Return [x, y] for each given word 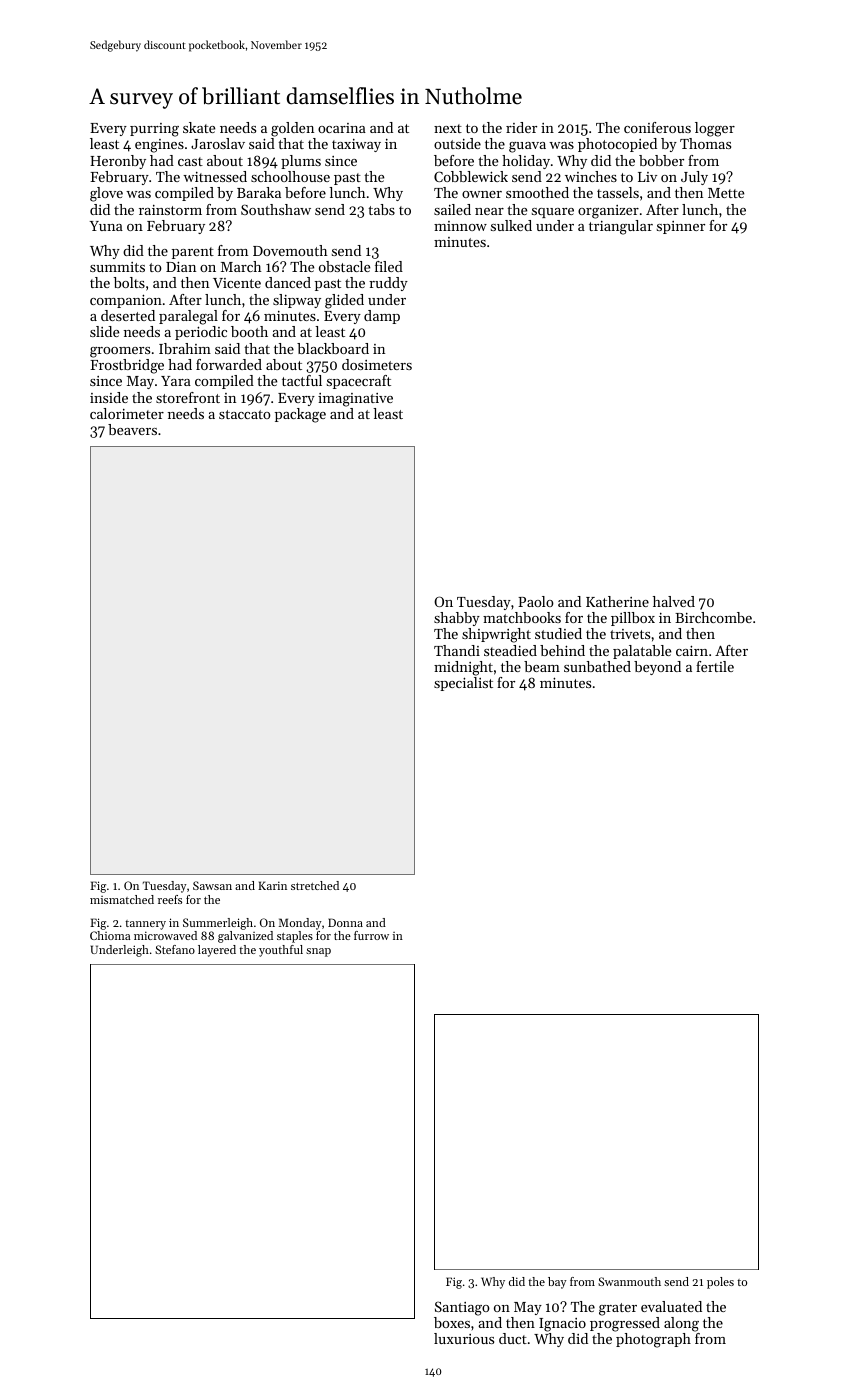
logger [715, 129]
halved [674, 601]
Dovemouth [290, 250]
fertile [715, 666]
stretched [315, 885]
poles [720, 1283]
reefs [170, 899]
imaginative [355, 400]
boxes [452, 1322]
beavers [132, 429]
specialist [463, 684]
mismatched [122, 899]
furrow [371, 935]
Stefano [175, 949]
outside [457, 143]
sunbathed [597, 666]
